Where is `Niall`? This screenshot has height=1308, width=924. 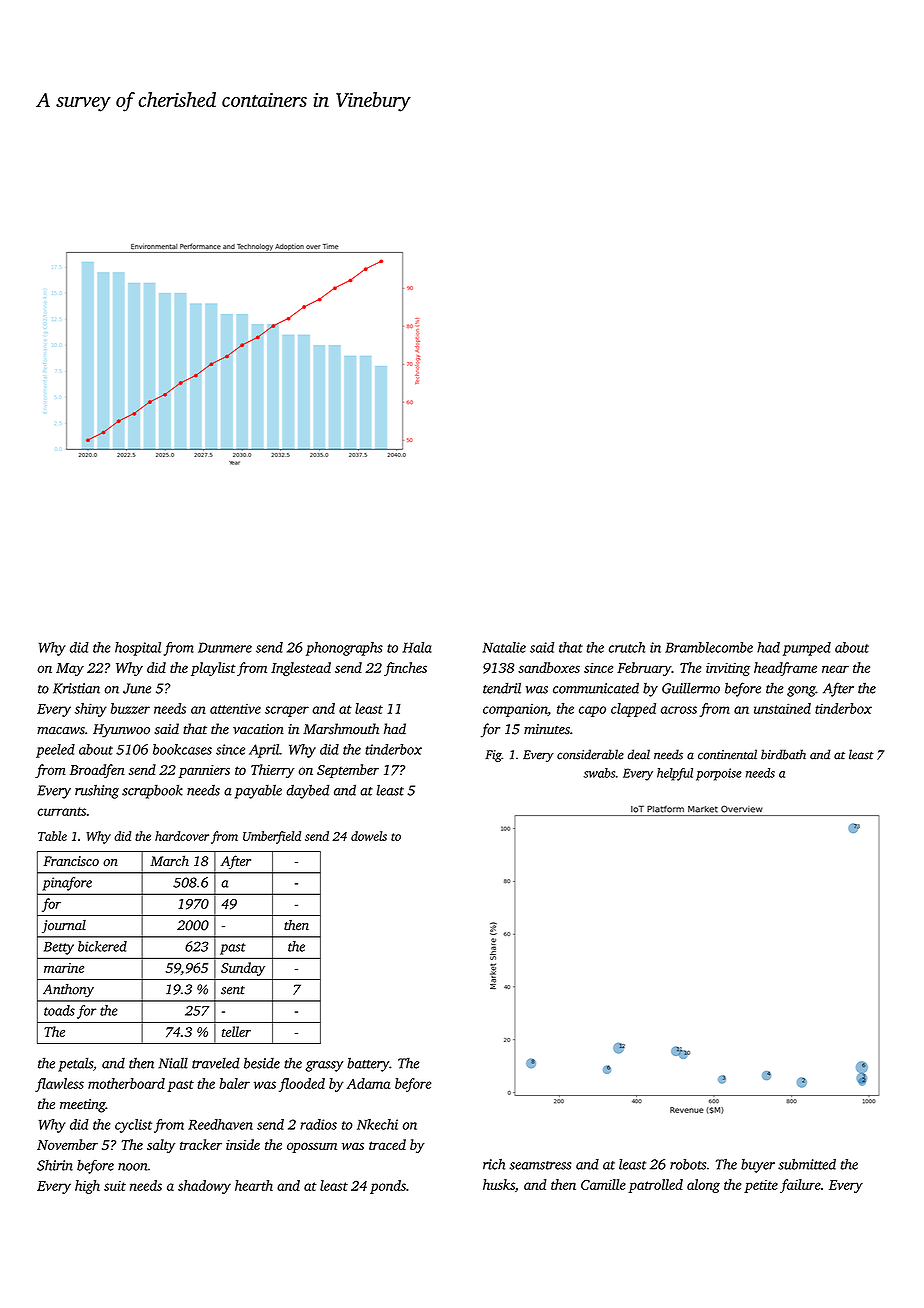
Niall is located at coordinates (173, 1063).
